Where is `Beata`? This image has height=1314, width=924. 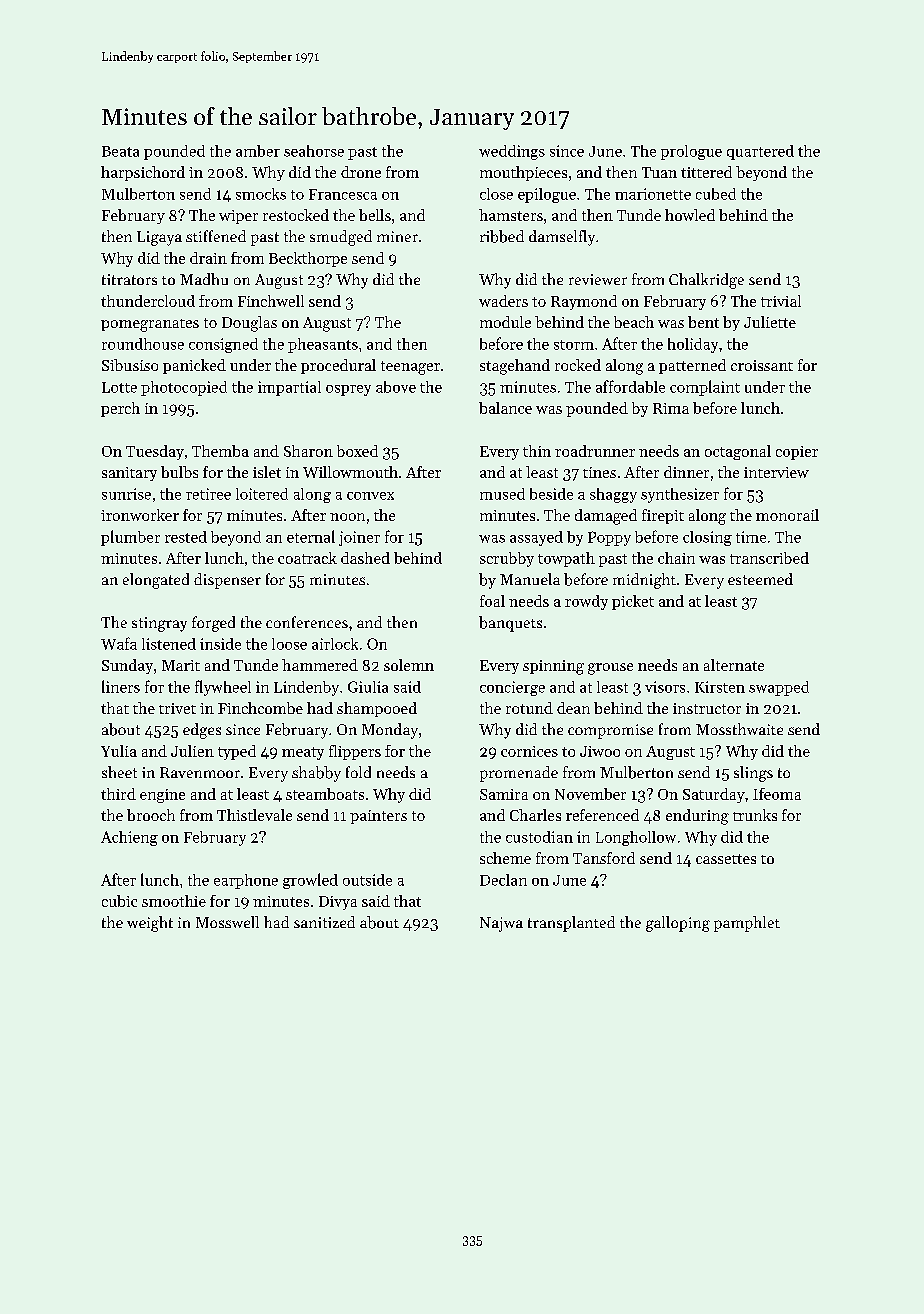
Beata is located at coordinates (120, 151).
